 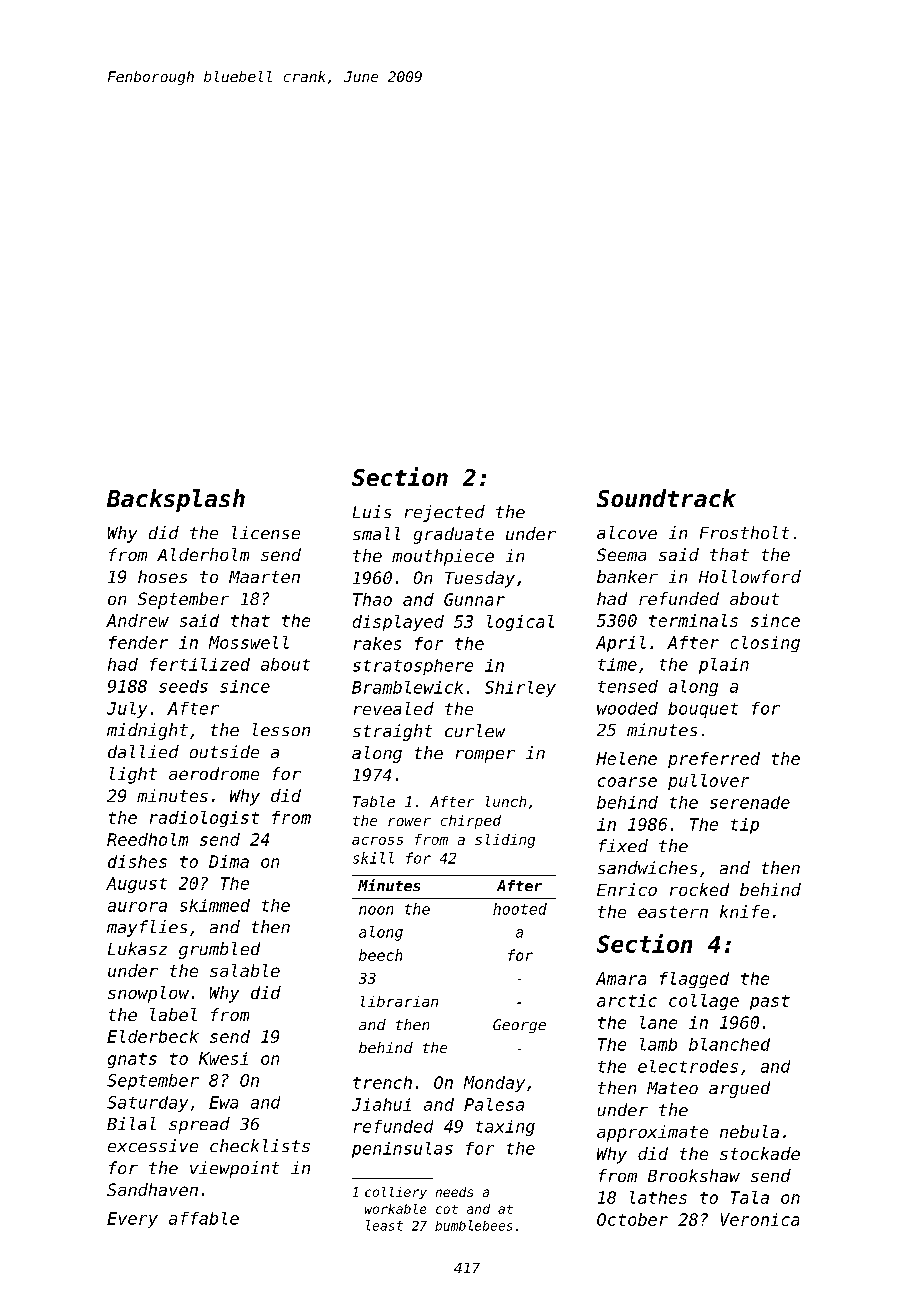 What do you see at coordinates (223, 1058) in the page?
I see `Kwesi` at bounding box center [223, 1058].
